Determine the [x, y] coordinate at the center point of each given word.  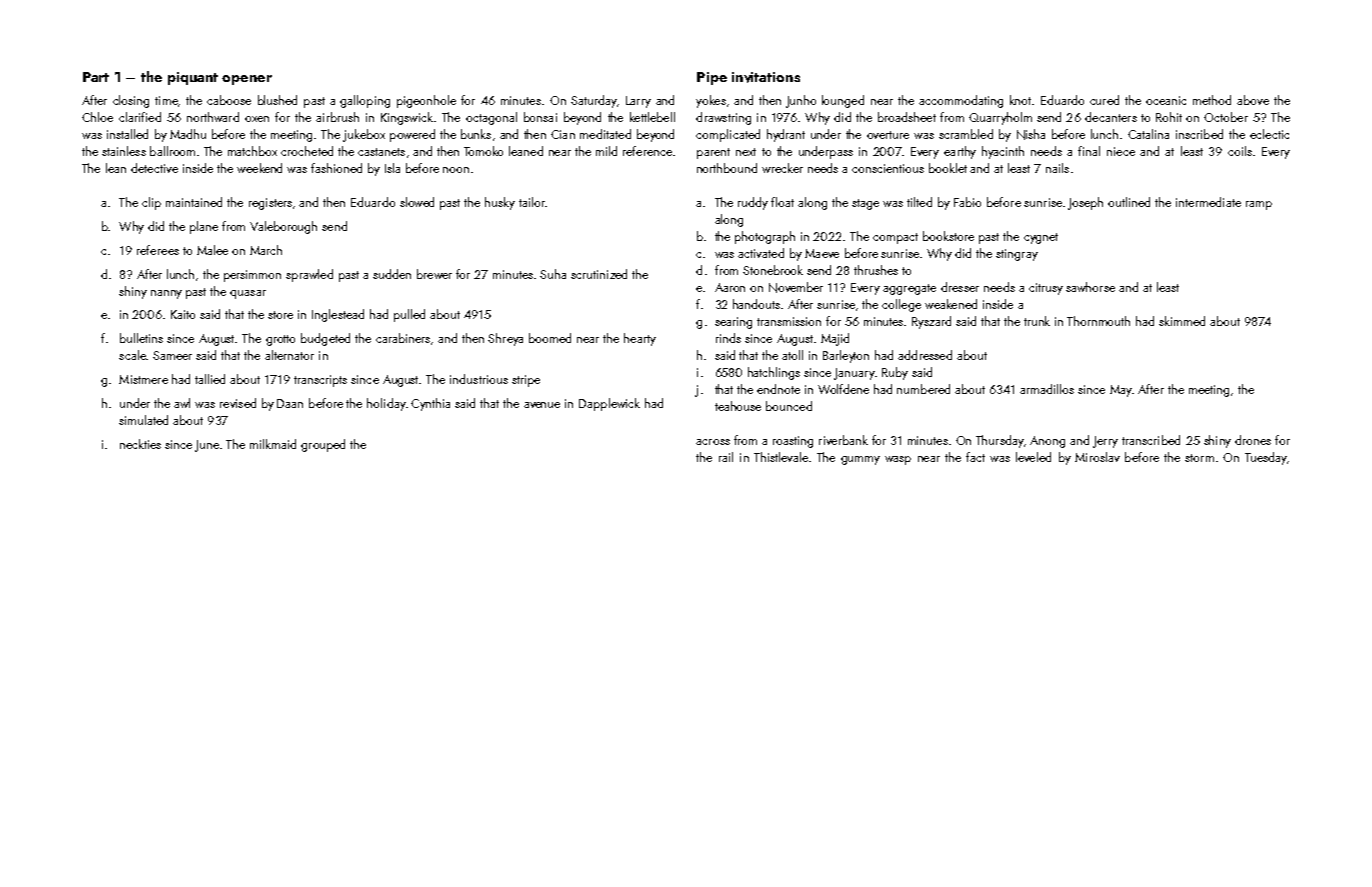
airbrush [337, 117]
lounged [843, 101]
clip [151, 203]
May [1121, 391]
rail [726, 457]
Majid [835, 339]
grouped [323, 445]
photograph [765, 237]
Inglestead [338, 315]
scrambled [966, 134]
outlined [1129, 202]
